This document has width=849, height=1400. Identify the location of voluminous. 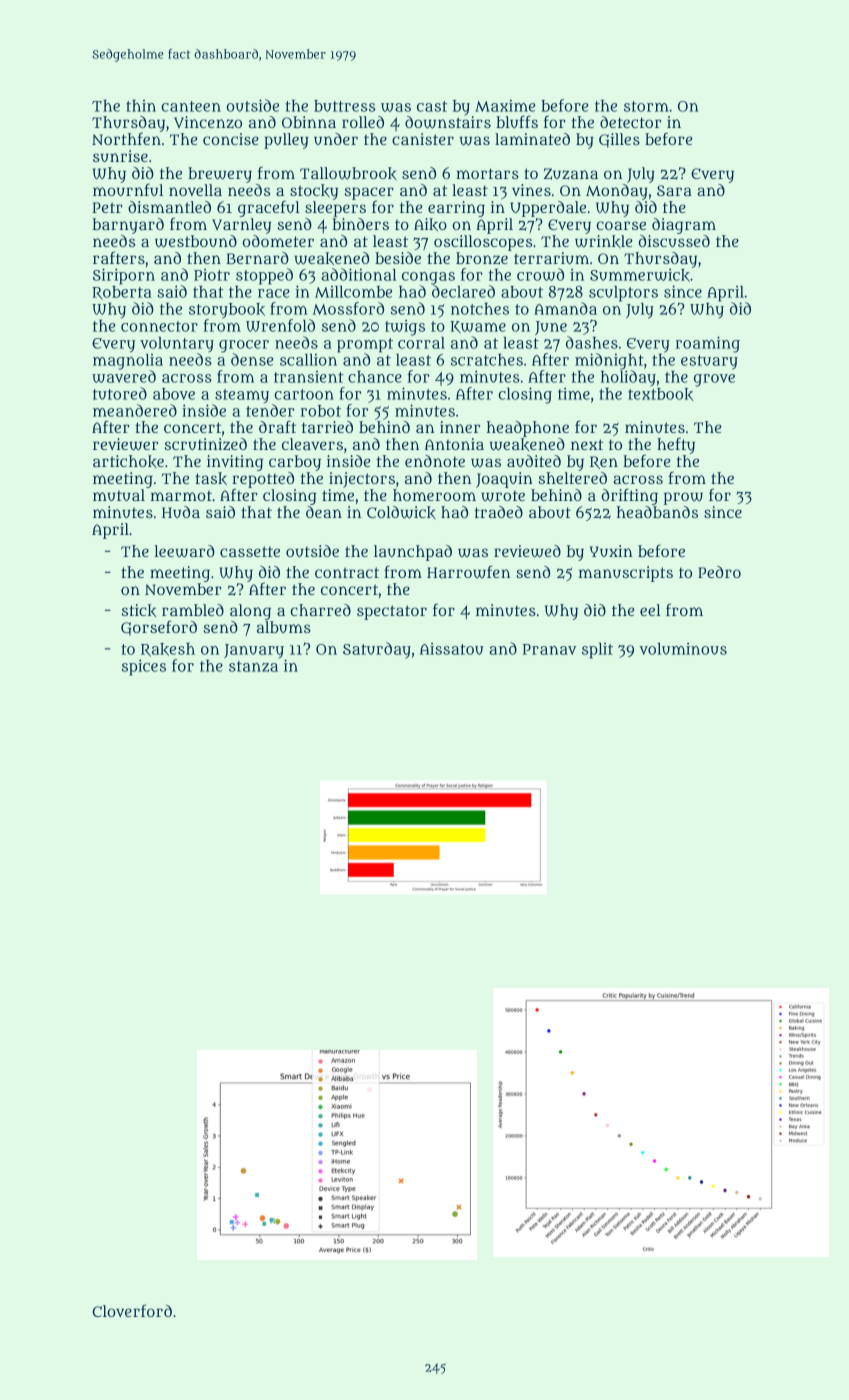
(683, 648).
